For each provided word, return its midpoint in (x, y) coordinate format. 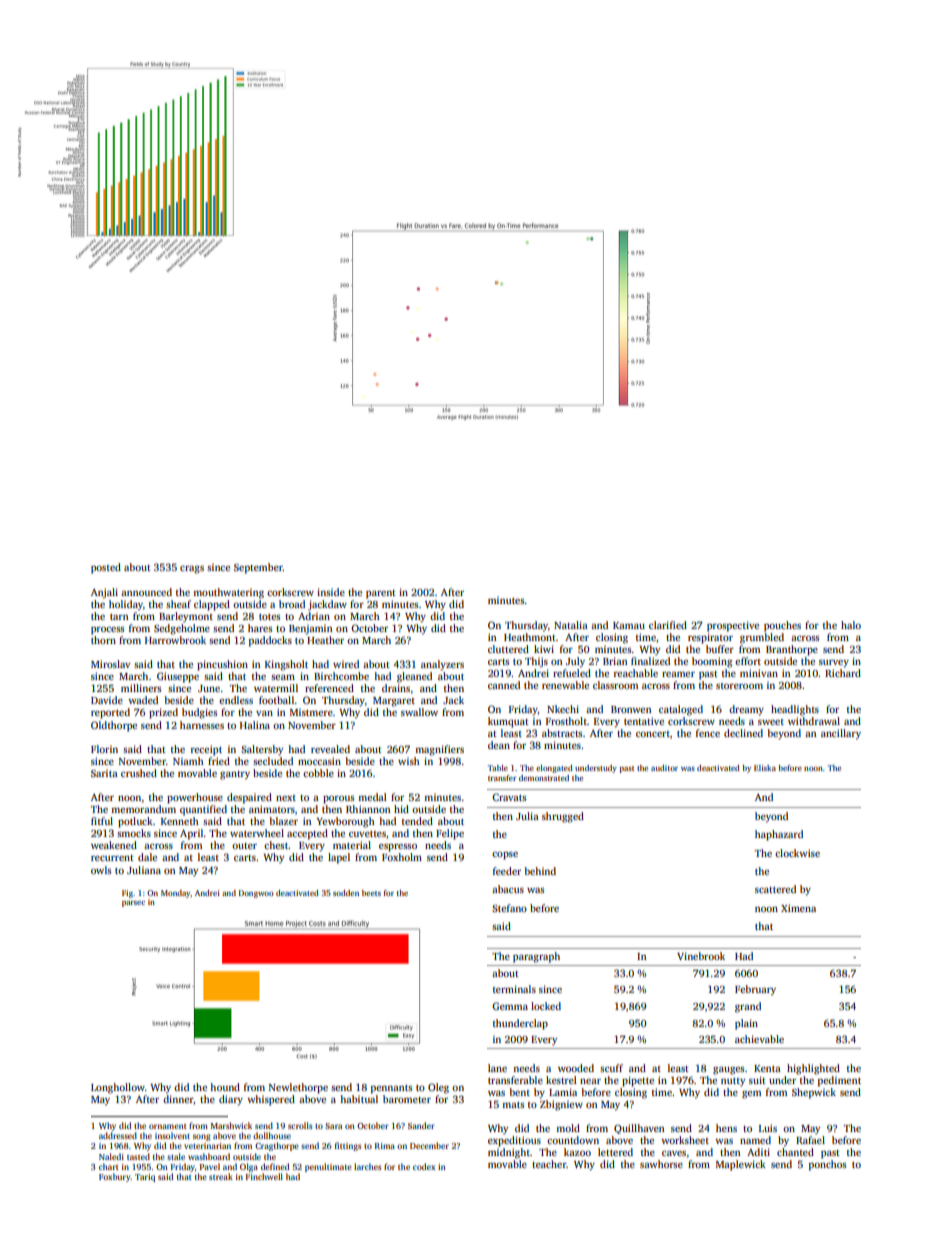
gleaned (414, 677)
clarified (668, 625)
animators (272, 809)
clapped (212, 605)
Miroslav (110, 664)
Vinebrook (701, 956)
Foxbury (115, 1177)
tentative (644, 721)
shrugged (563, 817)
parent (381, 594)
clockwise (797, 853)
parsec (133, 904)
